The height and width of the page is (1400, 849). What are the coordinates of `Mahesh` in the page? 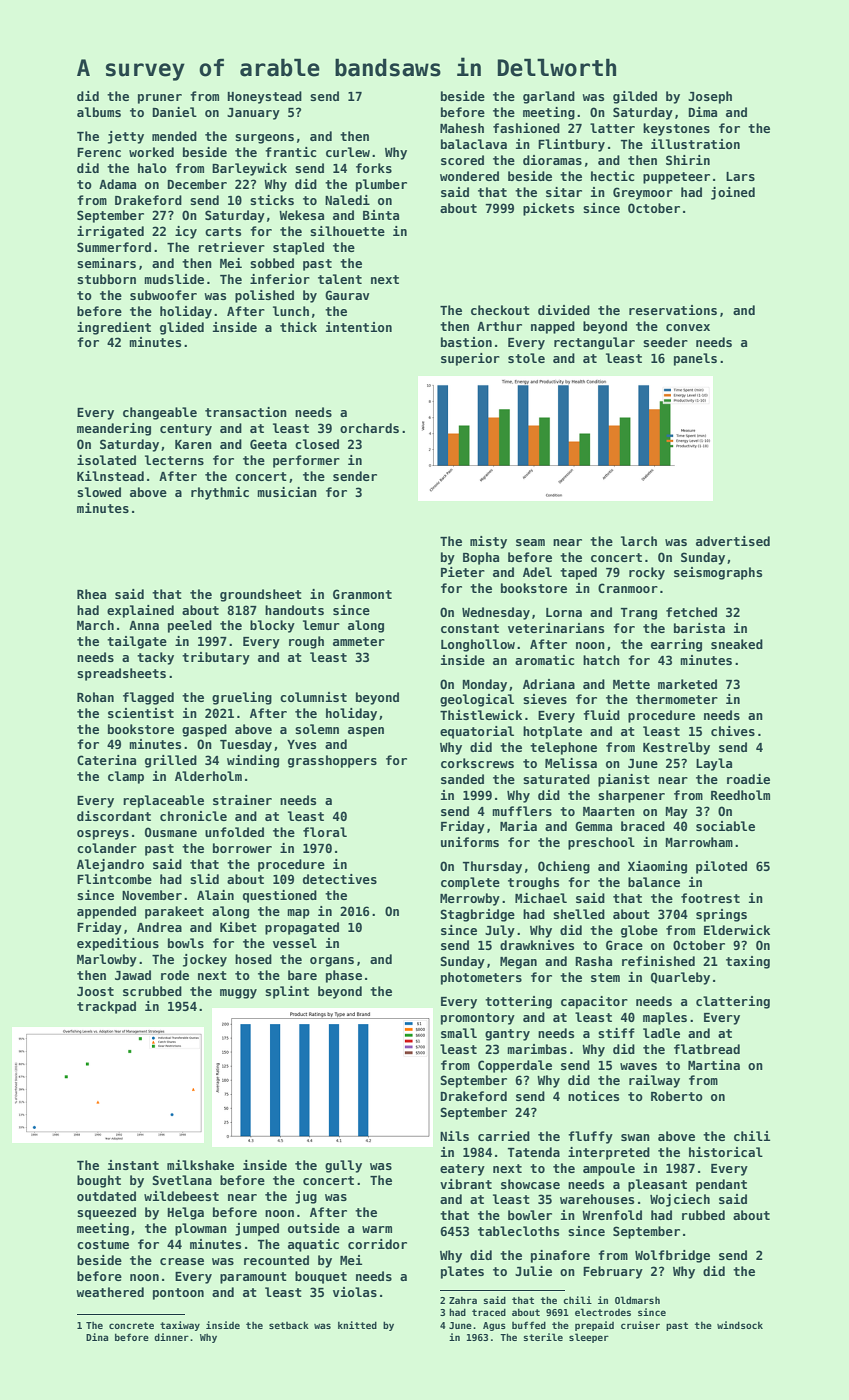 It's located at (462, 128).
